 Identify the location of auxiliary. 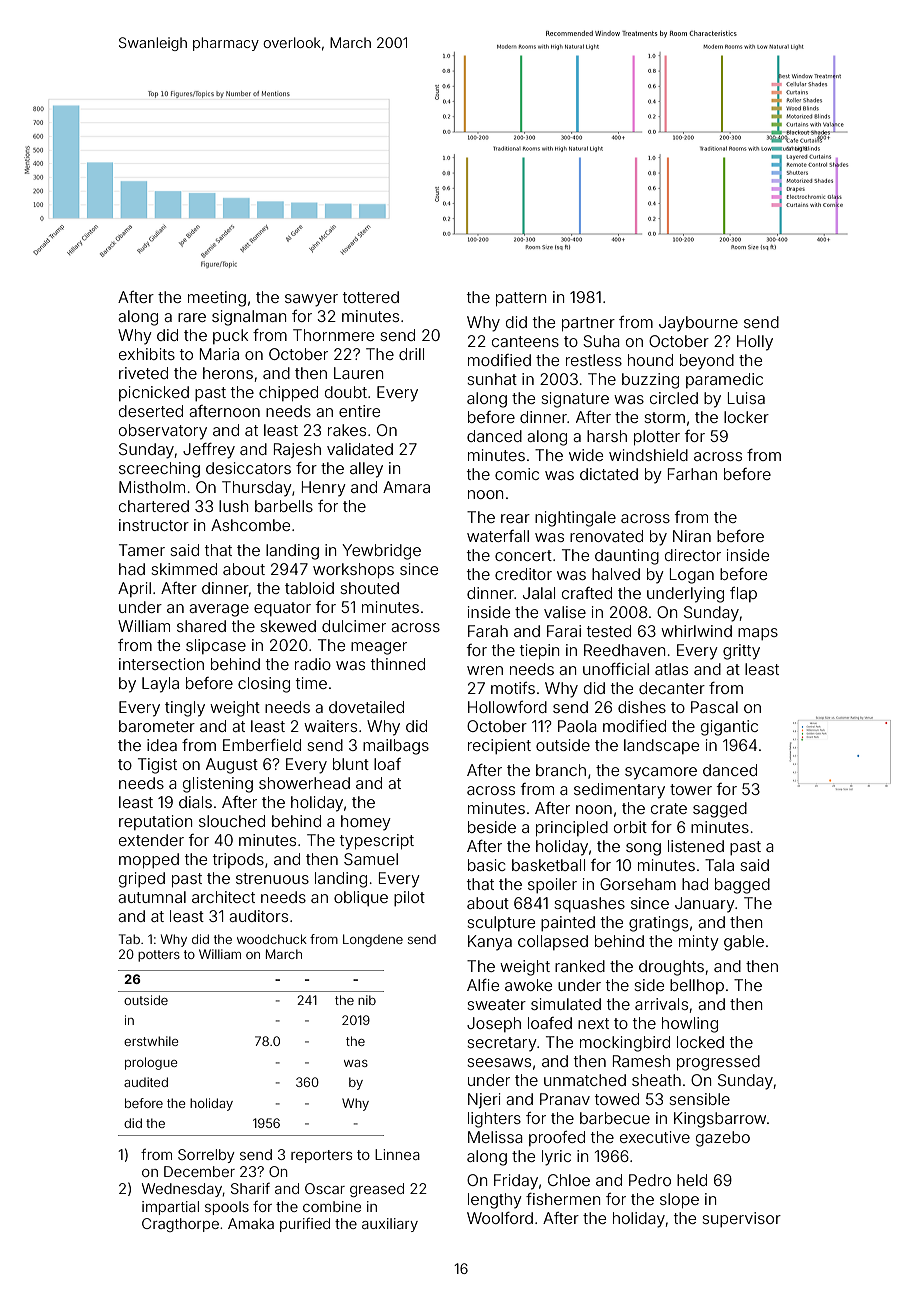
(390, 1225).
